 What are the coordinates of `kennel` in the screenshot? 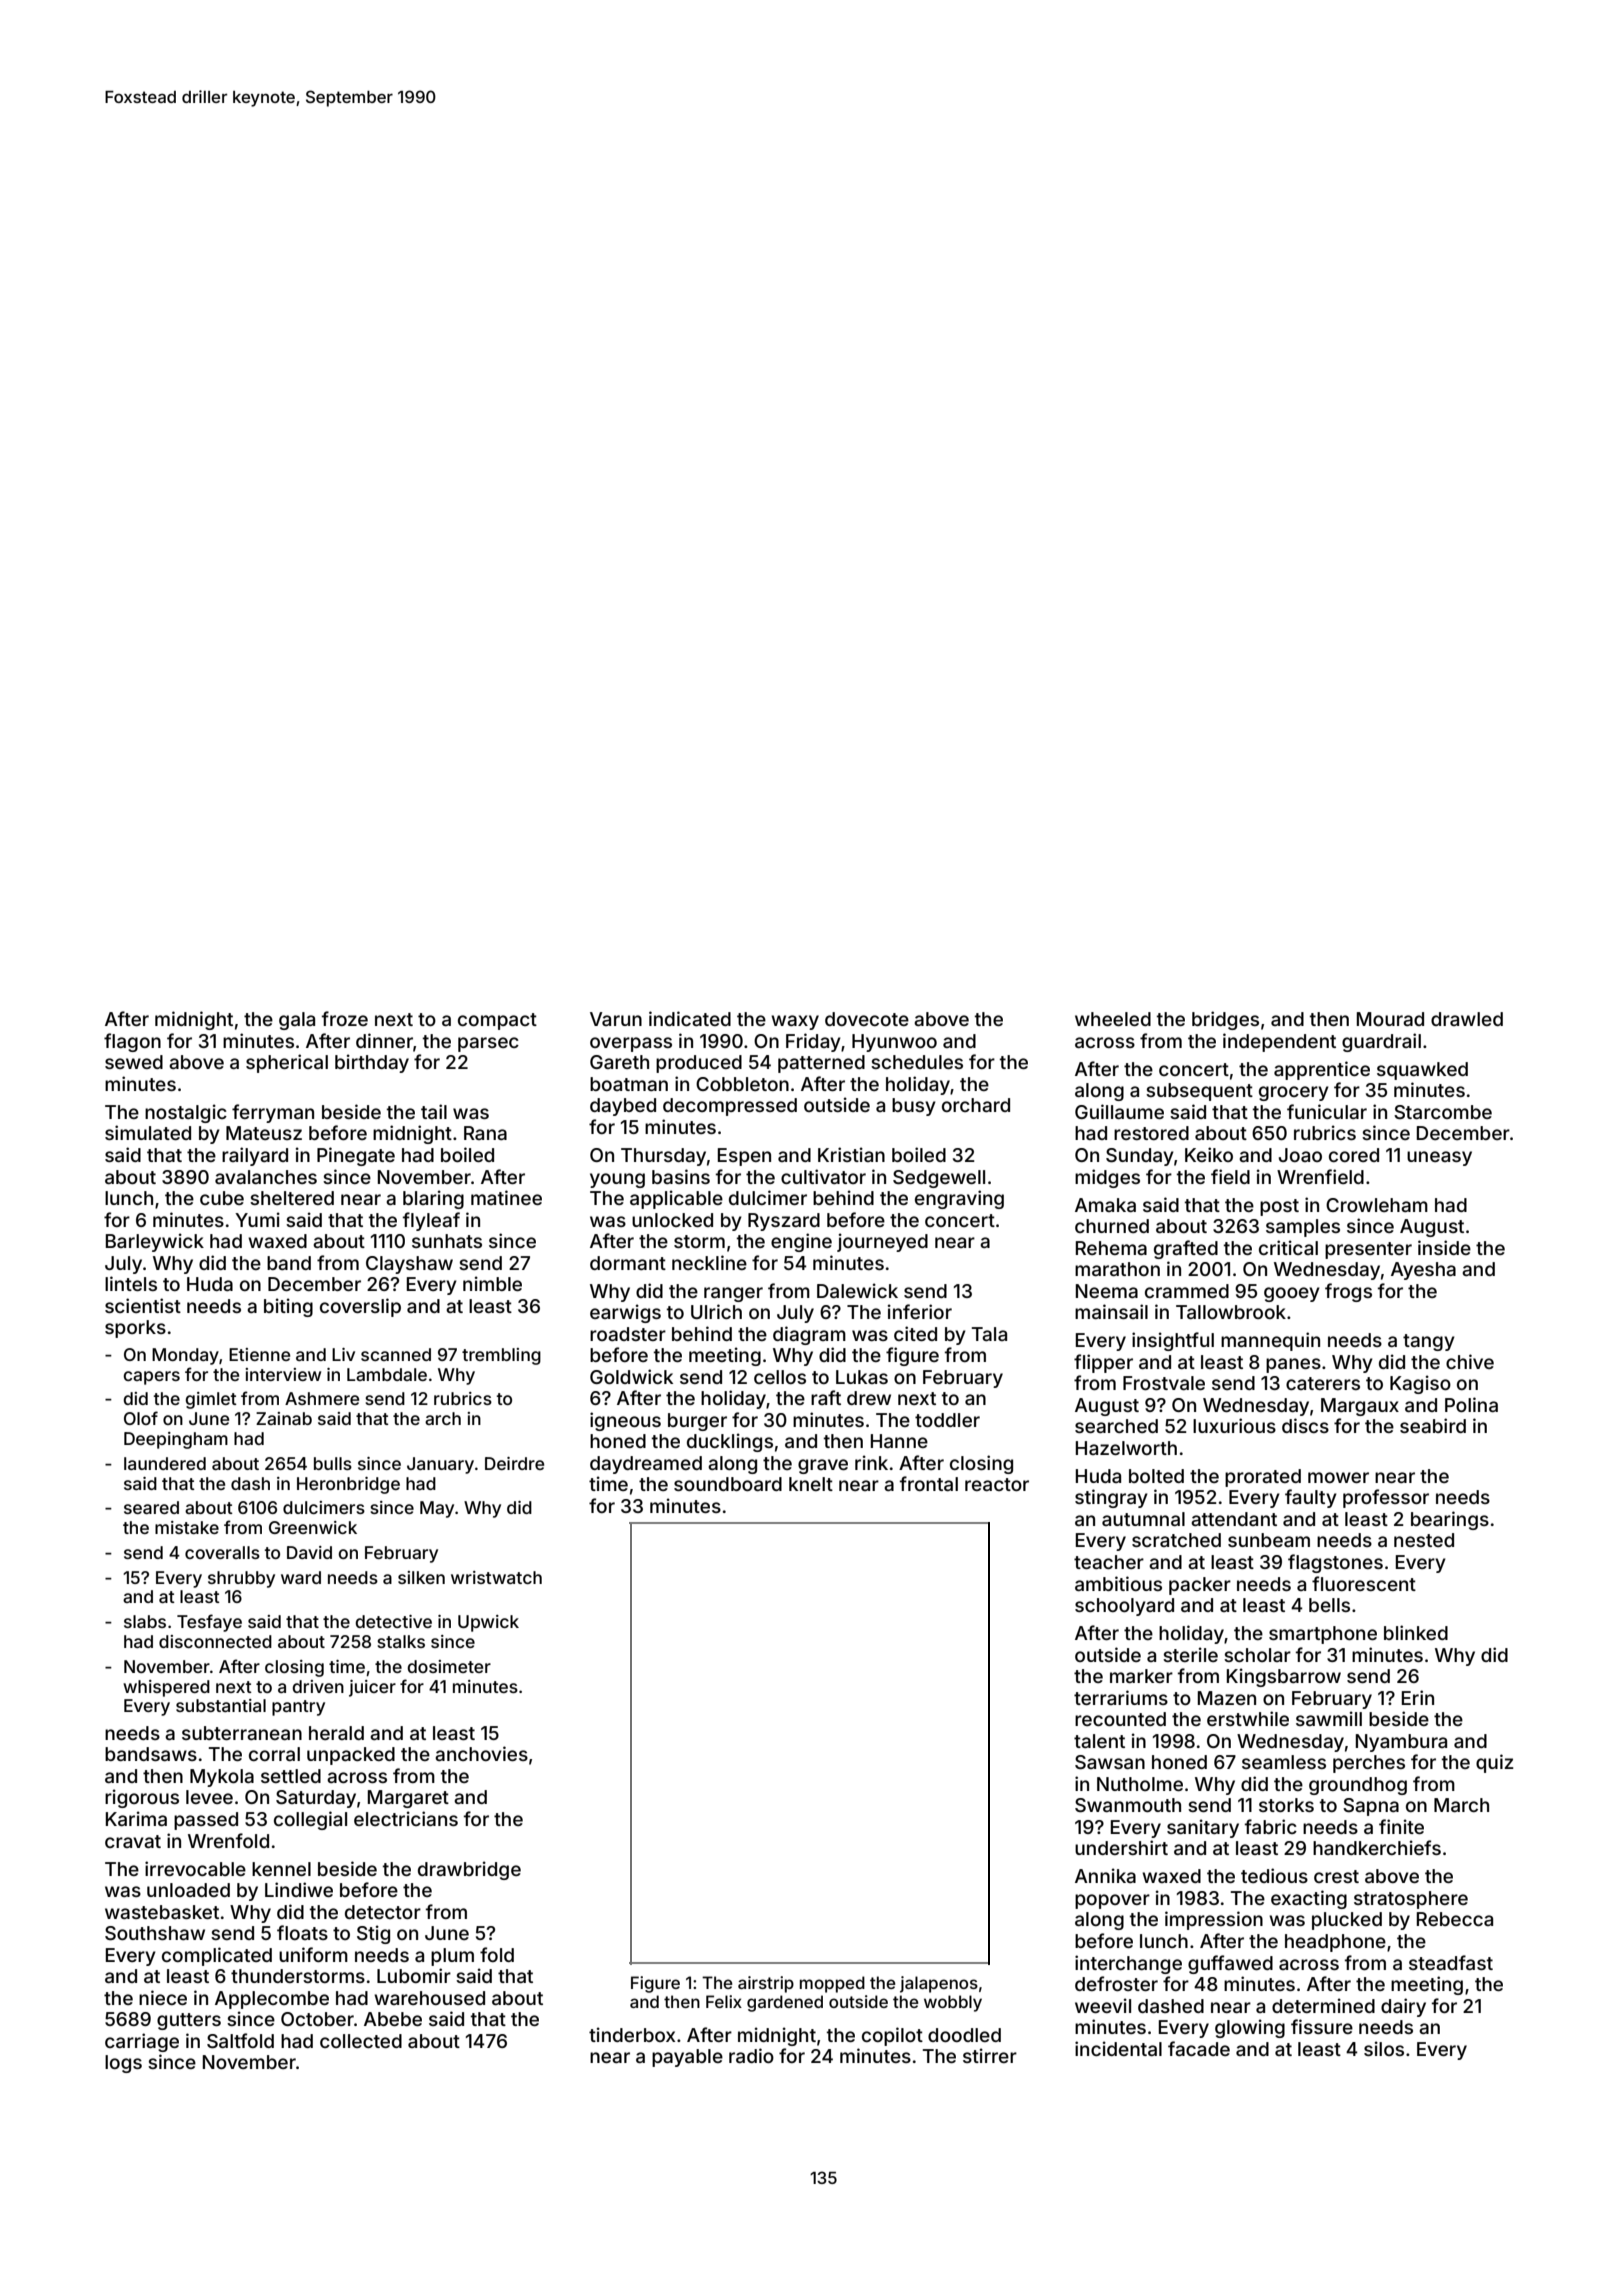 It's located at (281, 1869).
